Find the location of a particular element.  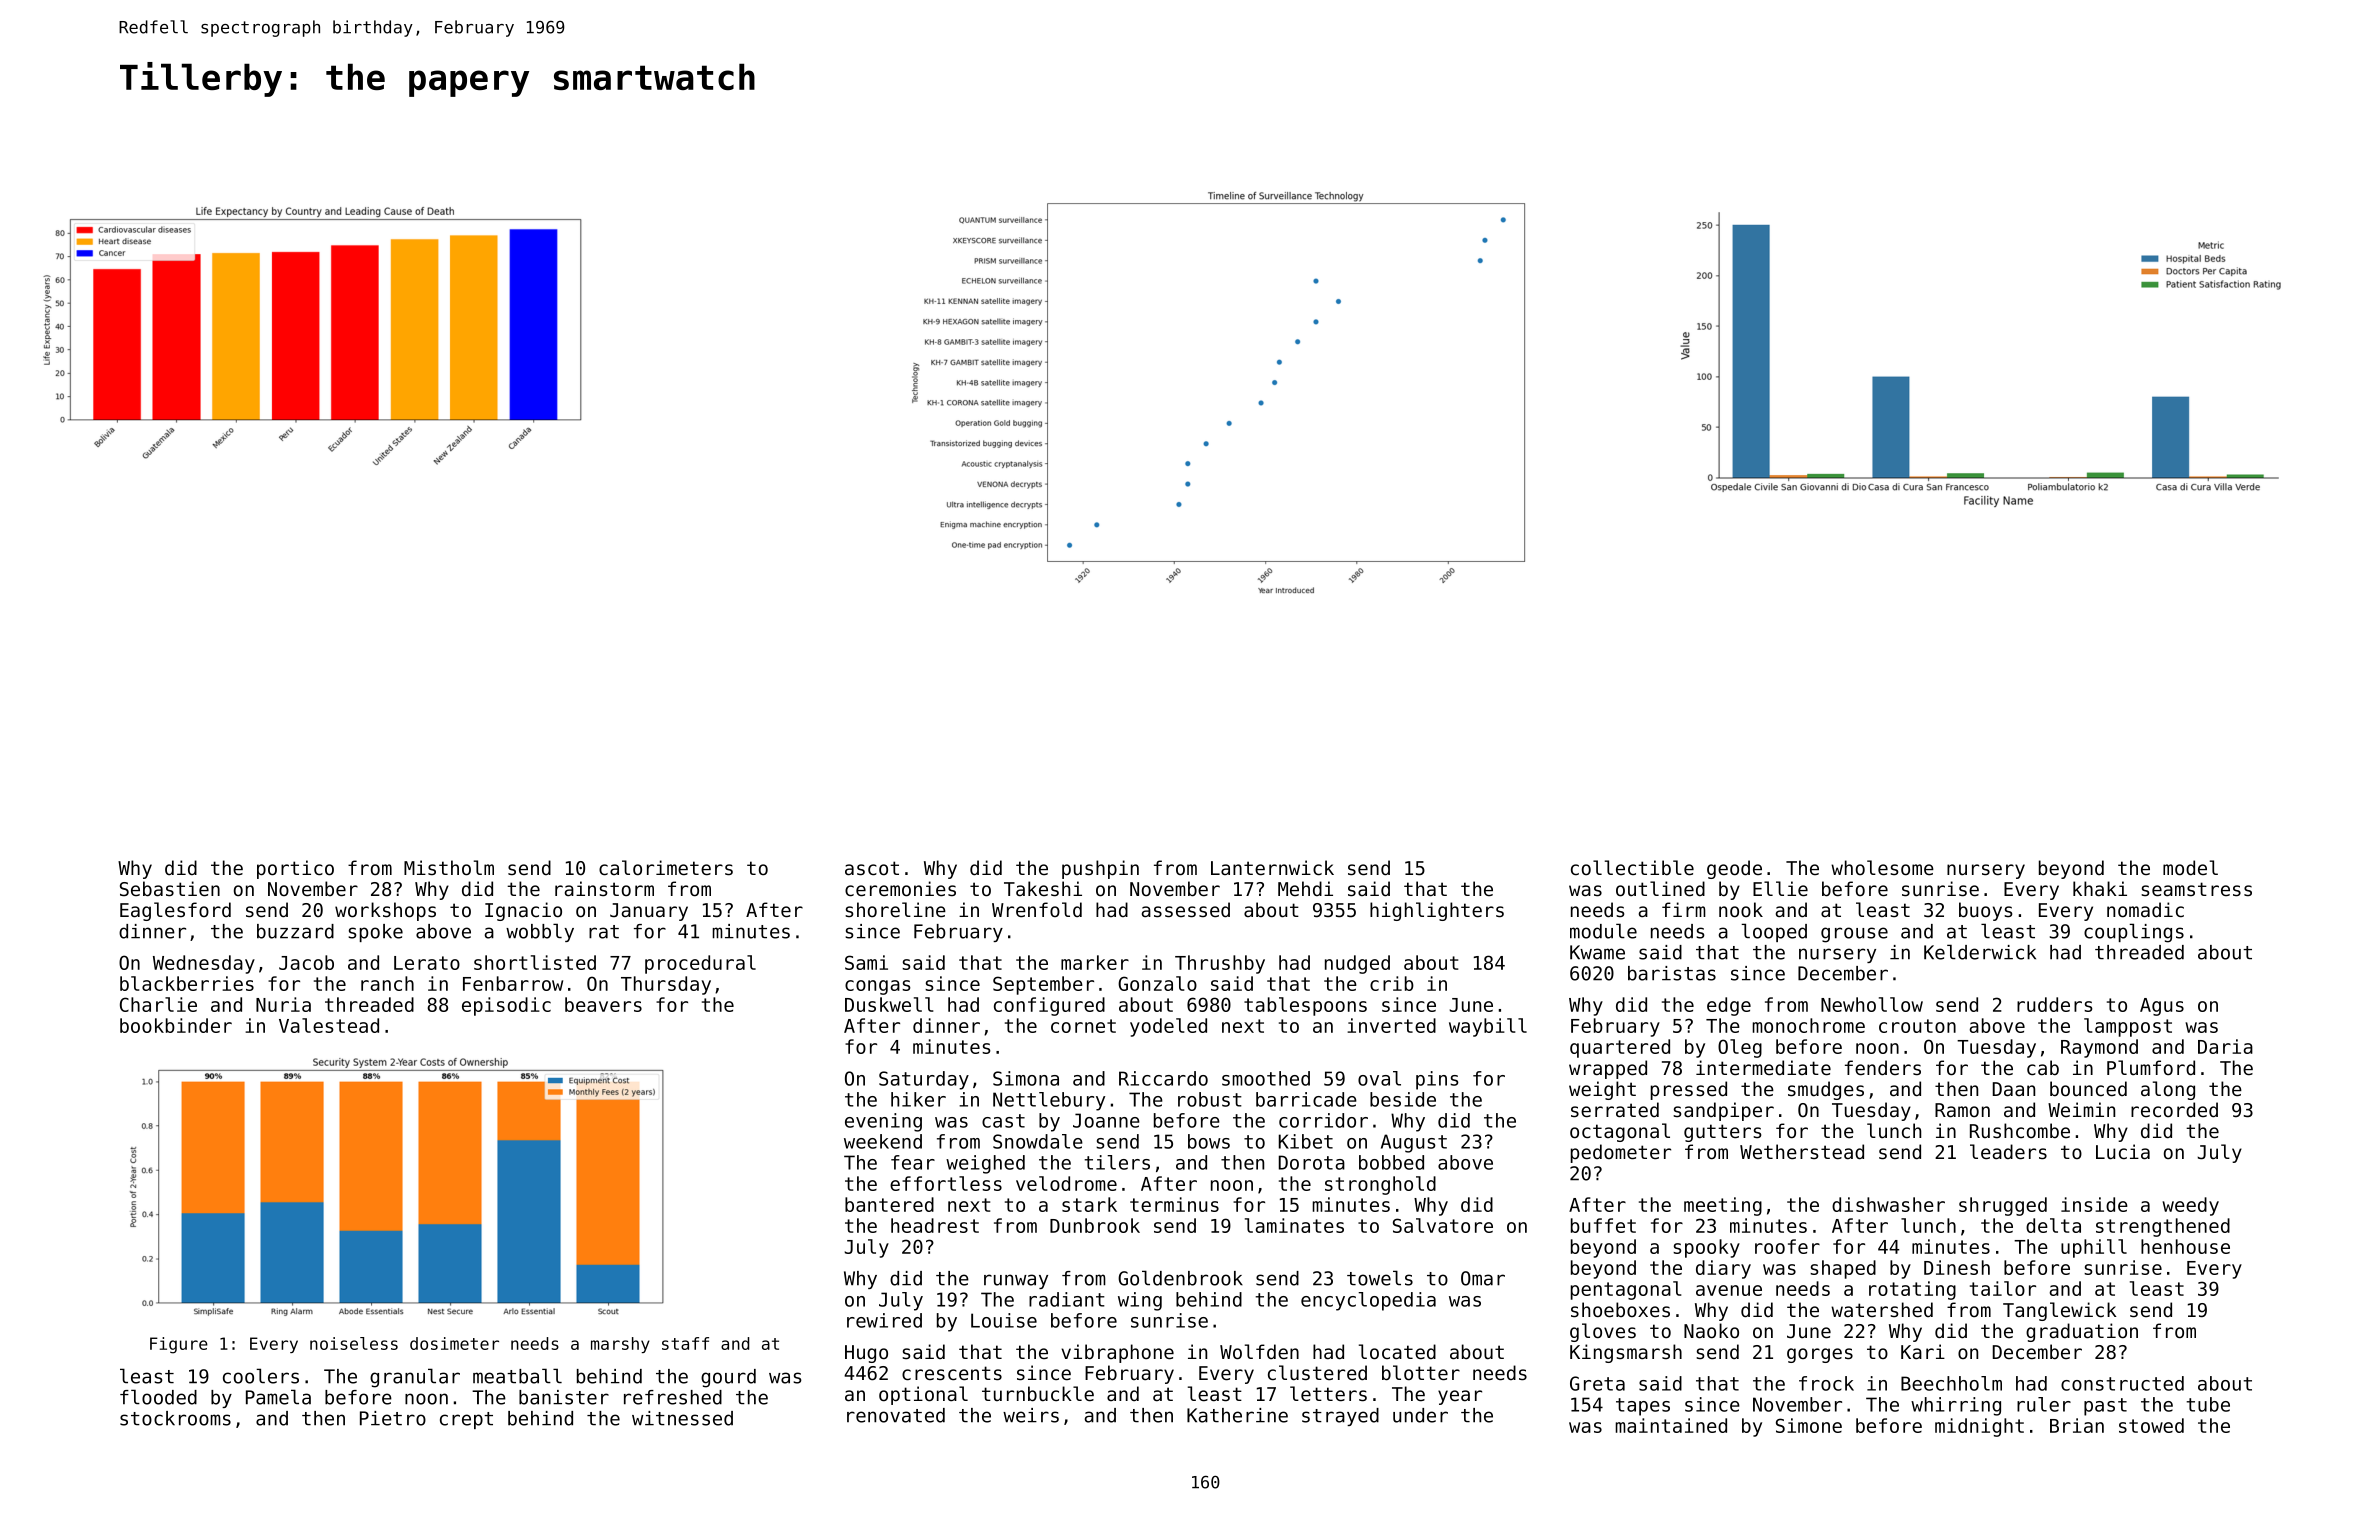

ascot is located at coordinates (872, 868).
